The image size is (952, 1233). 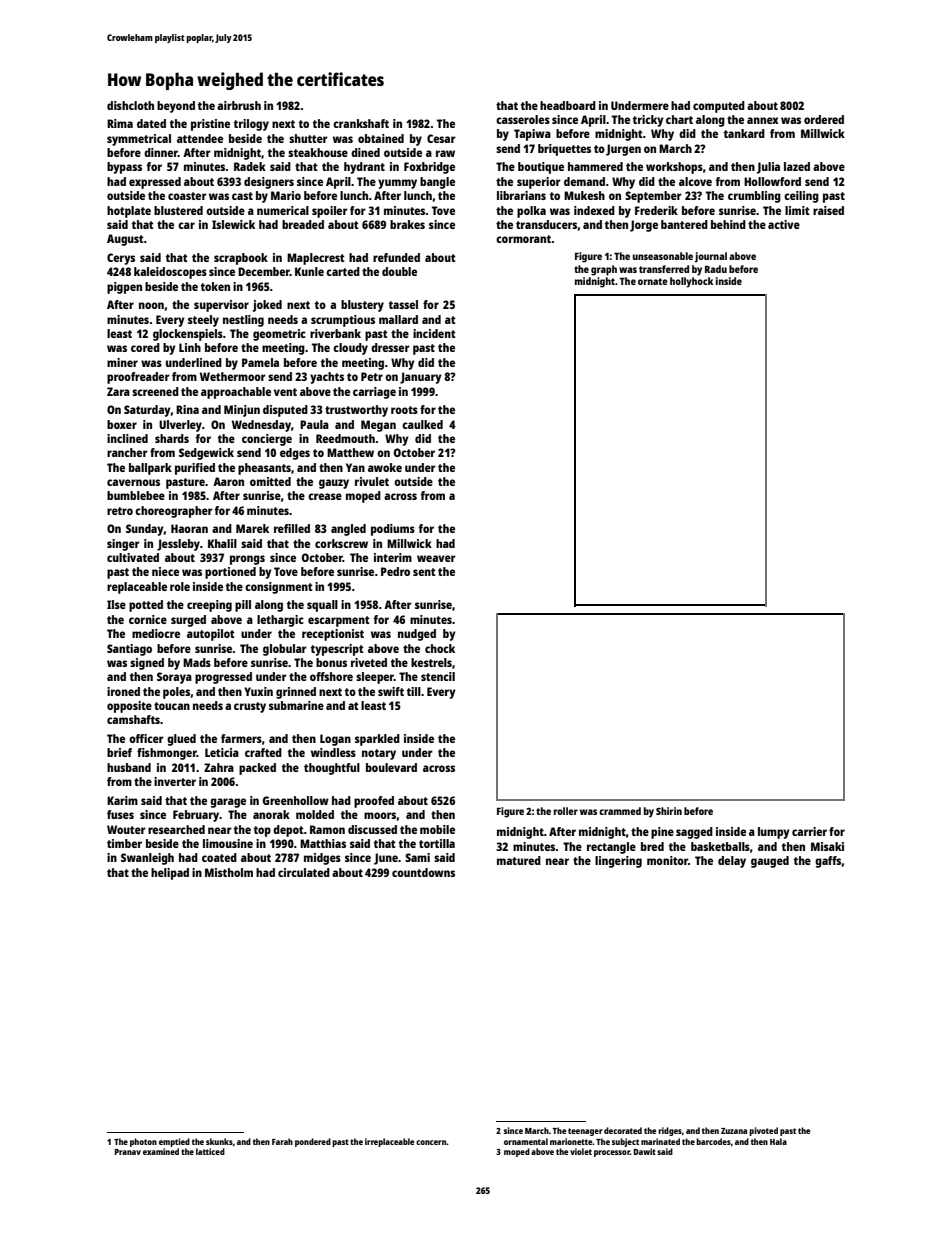 What do you see at coordinates (797, 210) in the screenshot?
I see `limit` at bounding box center [797, 210].
